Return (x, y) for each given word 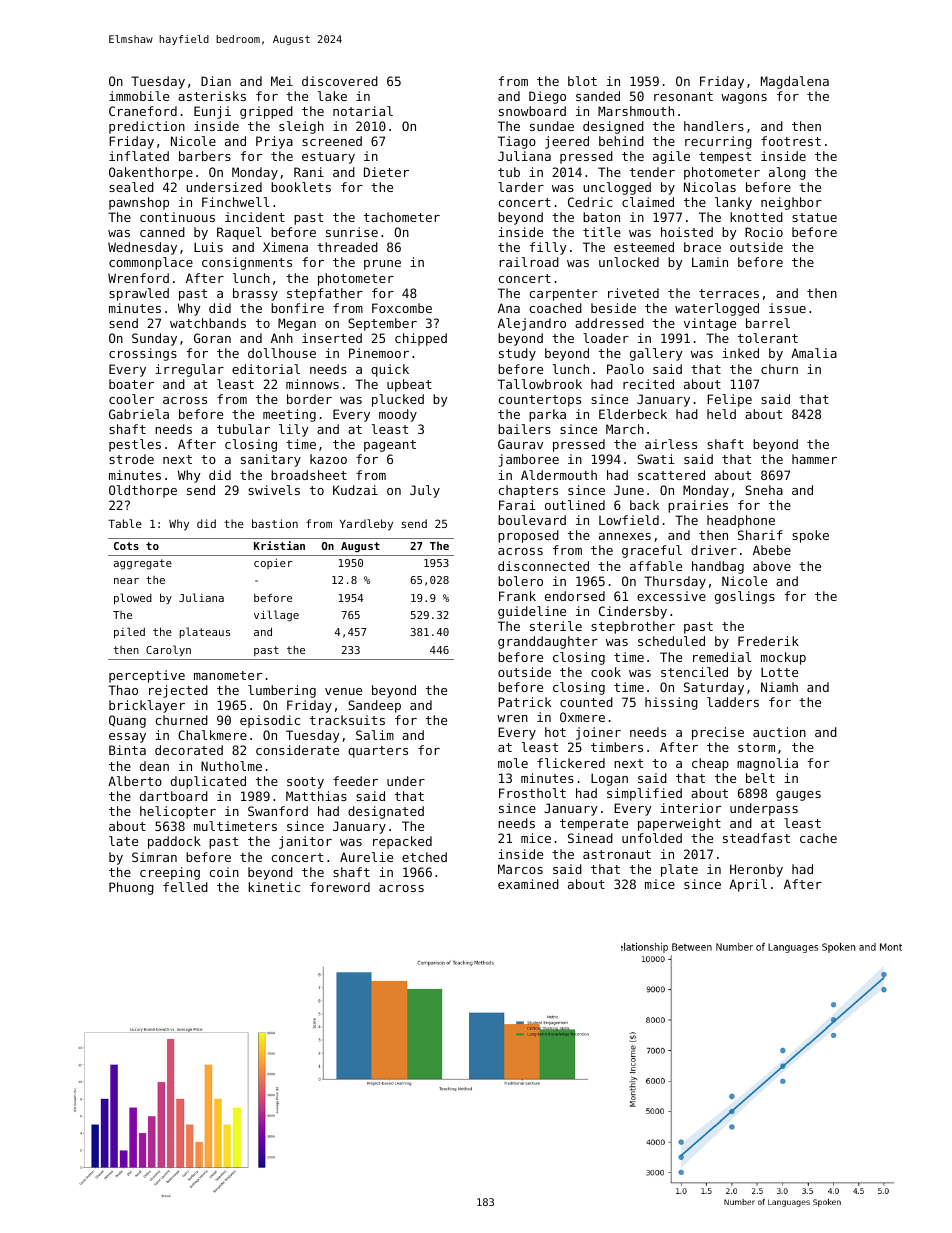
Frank (517, 596)
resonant (683, 96)
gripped (266, 112)
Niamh (779, 687)
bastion (275, 523)
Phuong (131, 888)
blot (582, 81)
